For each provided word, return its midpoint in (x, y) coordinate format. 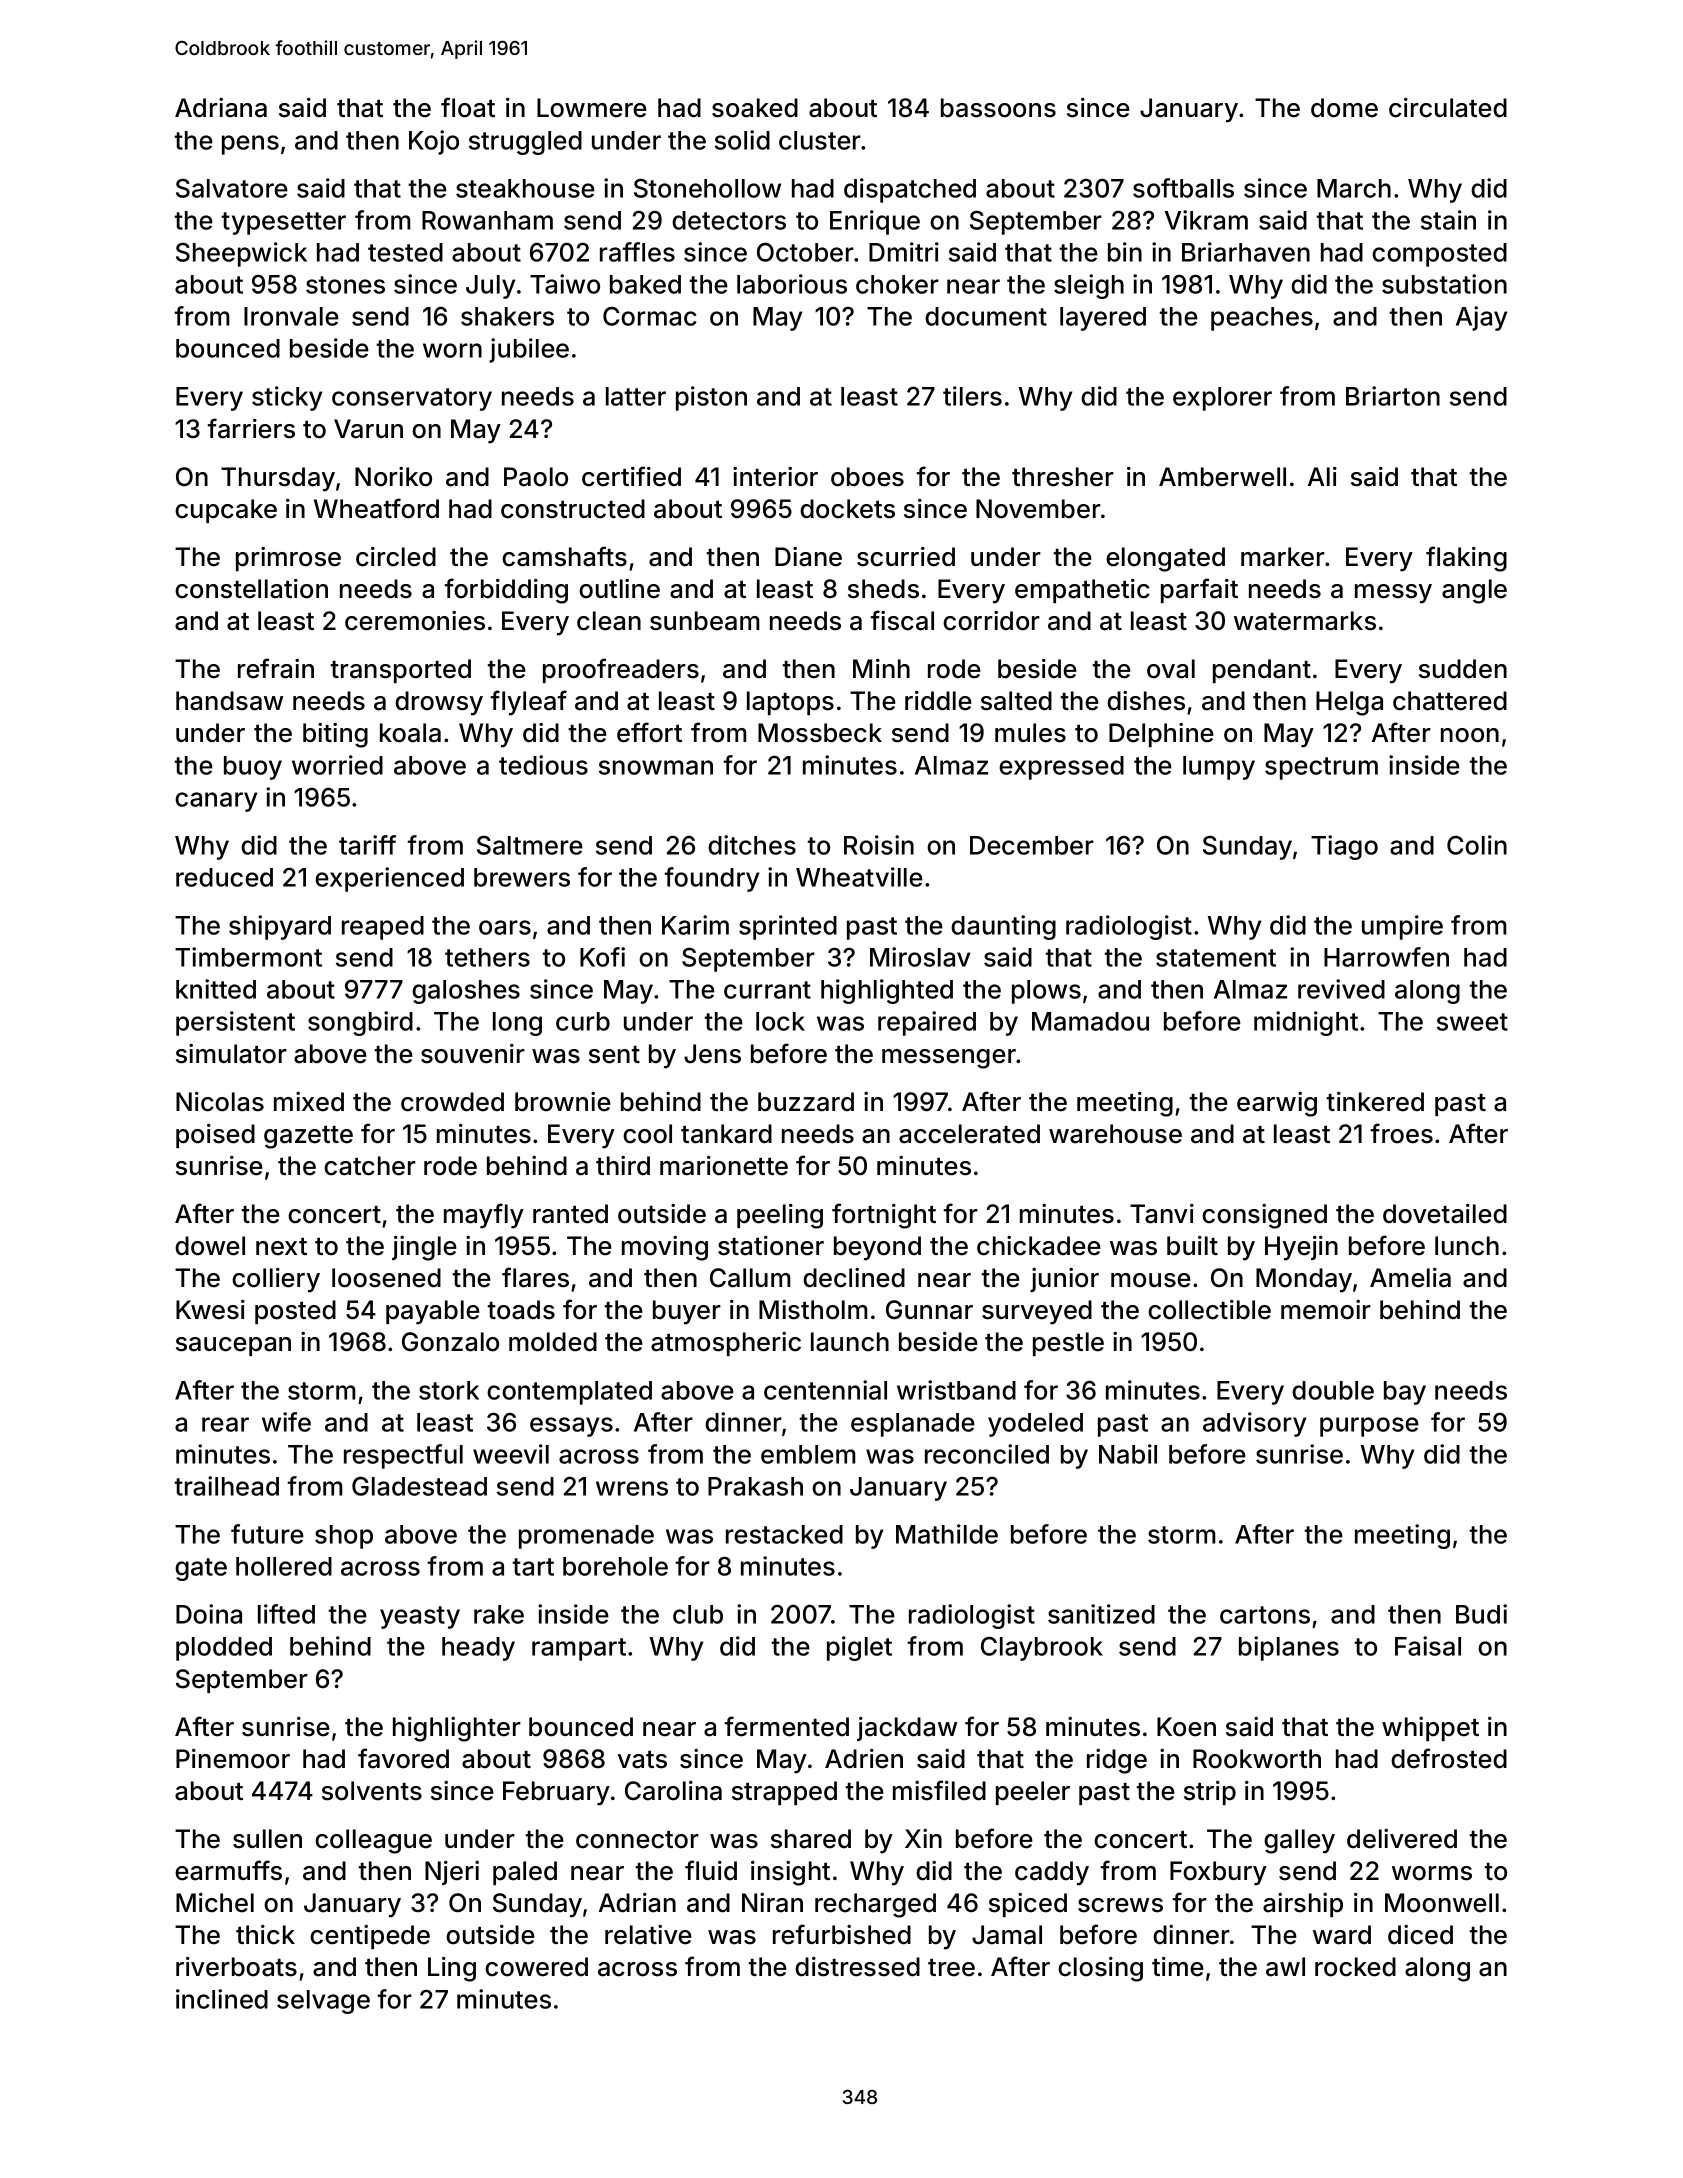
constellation (251, 589)
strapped (784, 1793)
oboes (867, 477)
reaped (383, 928)
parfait (1199, 590)
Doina (209, 1614)
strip (1210, 1793)
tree (951, 1968)
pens (250, 145)
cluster (820, 140)
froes (1401, 1133)
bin (1125, 252)
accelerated (969, 1134)
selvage (323, 2002)
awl (1285, 1967)
